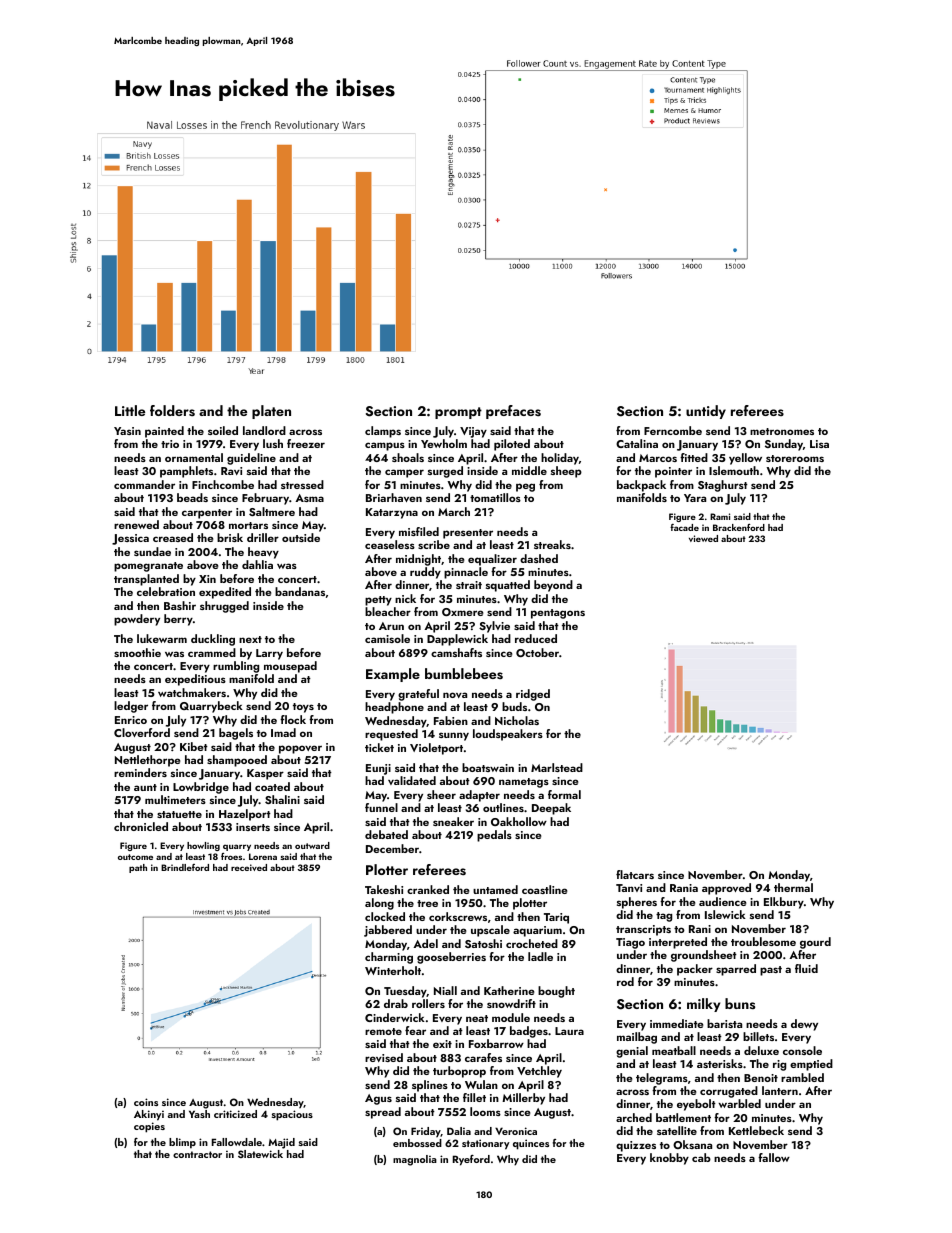 The width and height of the image is (952, 1233). Describe the element at coordinates (197, 1154) in the image. I see `contractor` at that location.
